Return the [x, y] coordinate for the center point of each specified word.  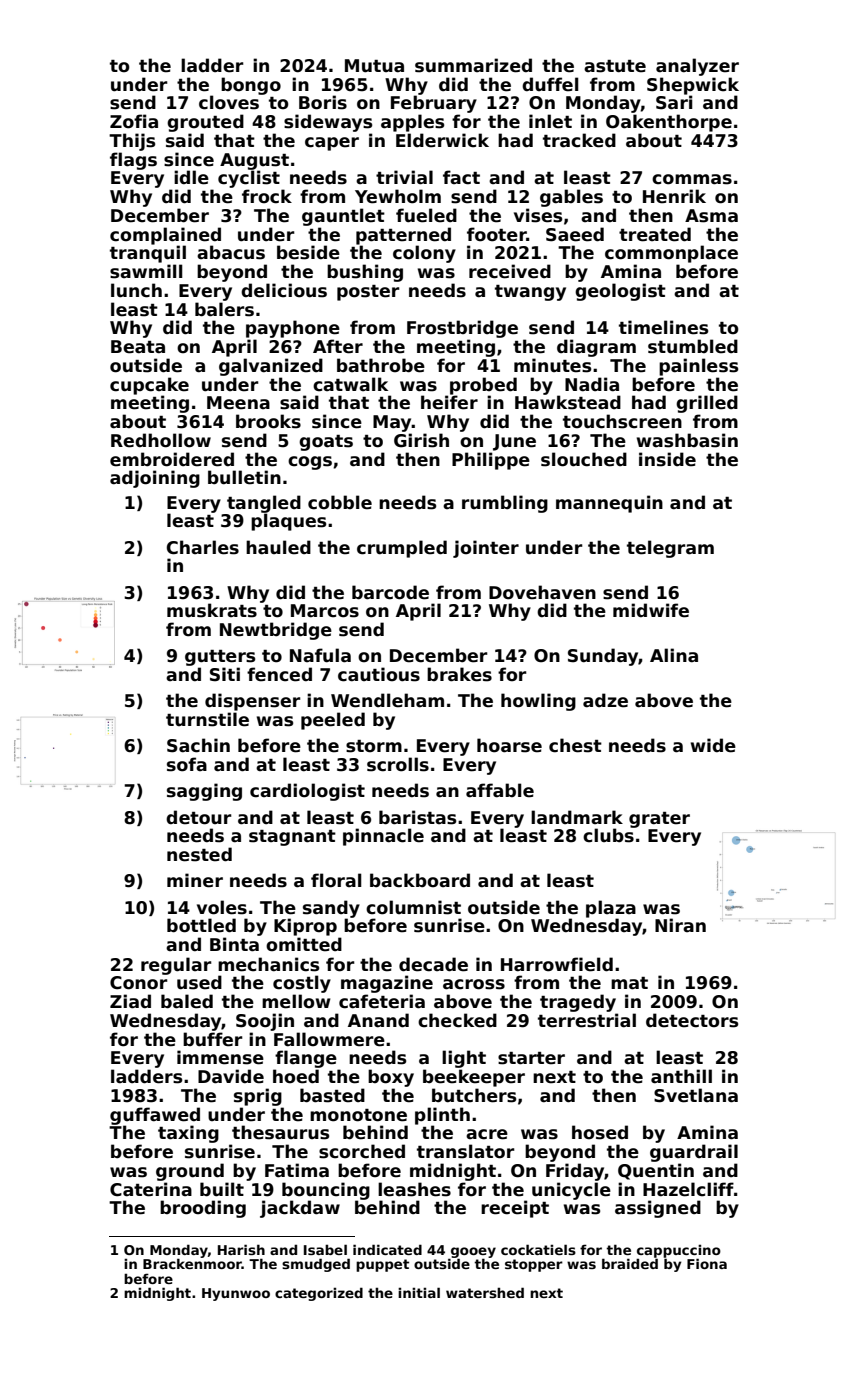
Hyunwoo [236, 1294]
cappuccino [679, 1251]
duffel [550, 84]
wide [713, 745]
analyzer [697, 67]
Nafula [320, 655]
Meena [238, 403]
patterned [403, 236]
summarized [473, 65]
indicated [387, 1249]
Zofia [134, 121]
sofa [187, 764]
